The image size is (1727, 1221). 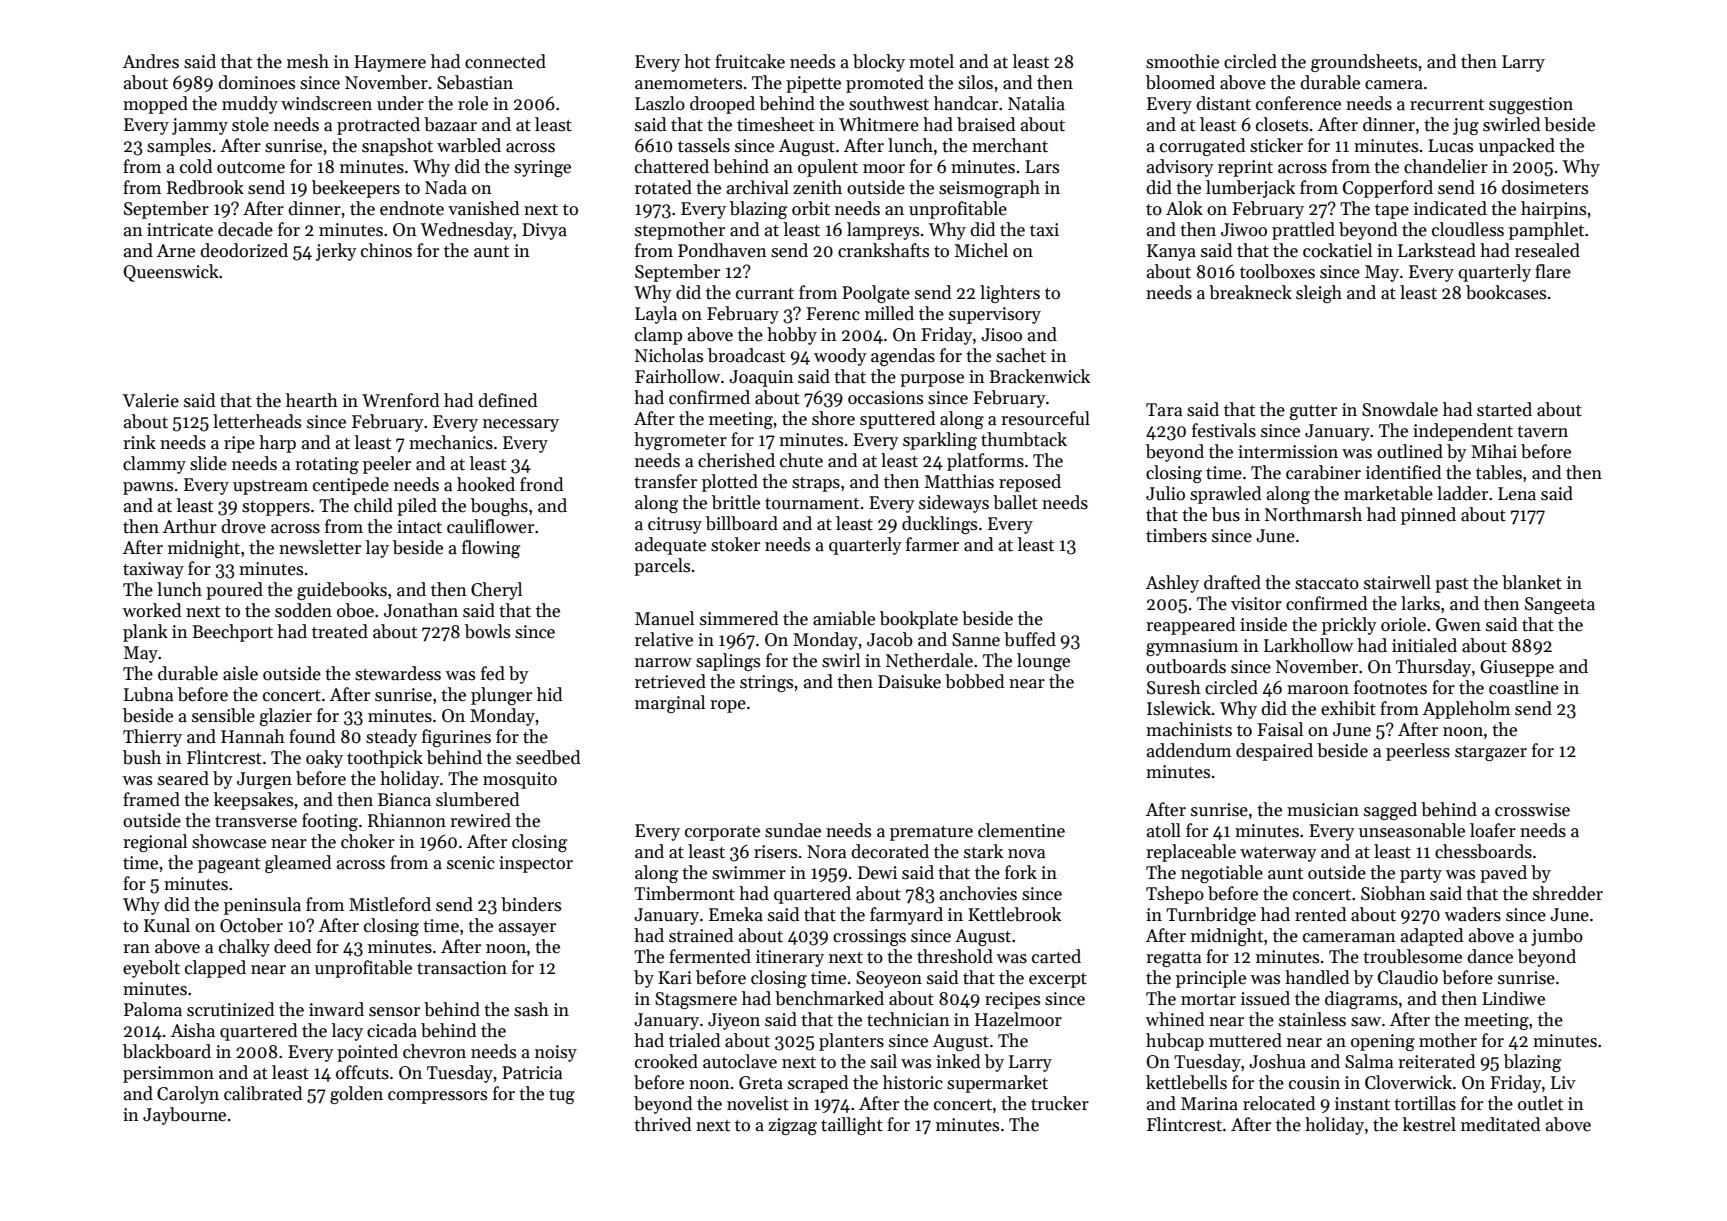 I want to click on plank, so click(x=145, y=633).
